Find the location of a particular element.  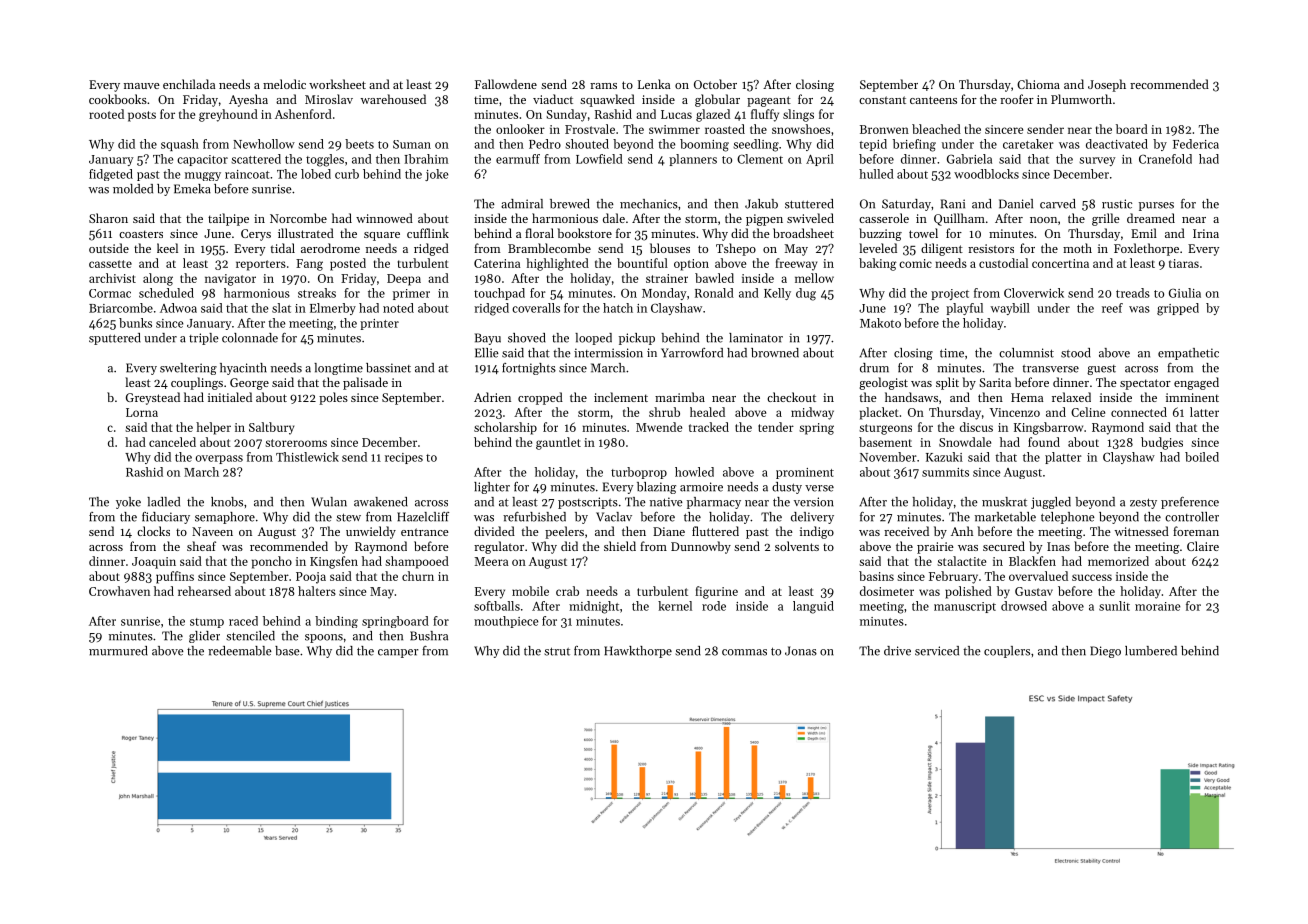

swimmer is located at coordinates (674, 129).
